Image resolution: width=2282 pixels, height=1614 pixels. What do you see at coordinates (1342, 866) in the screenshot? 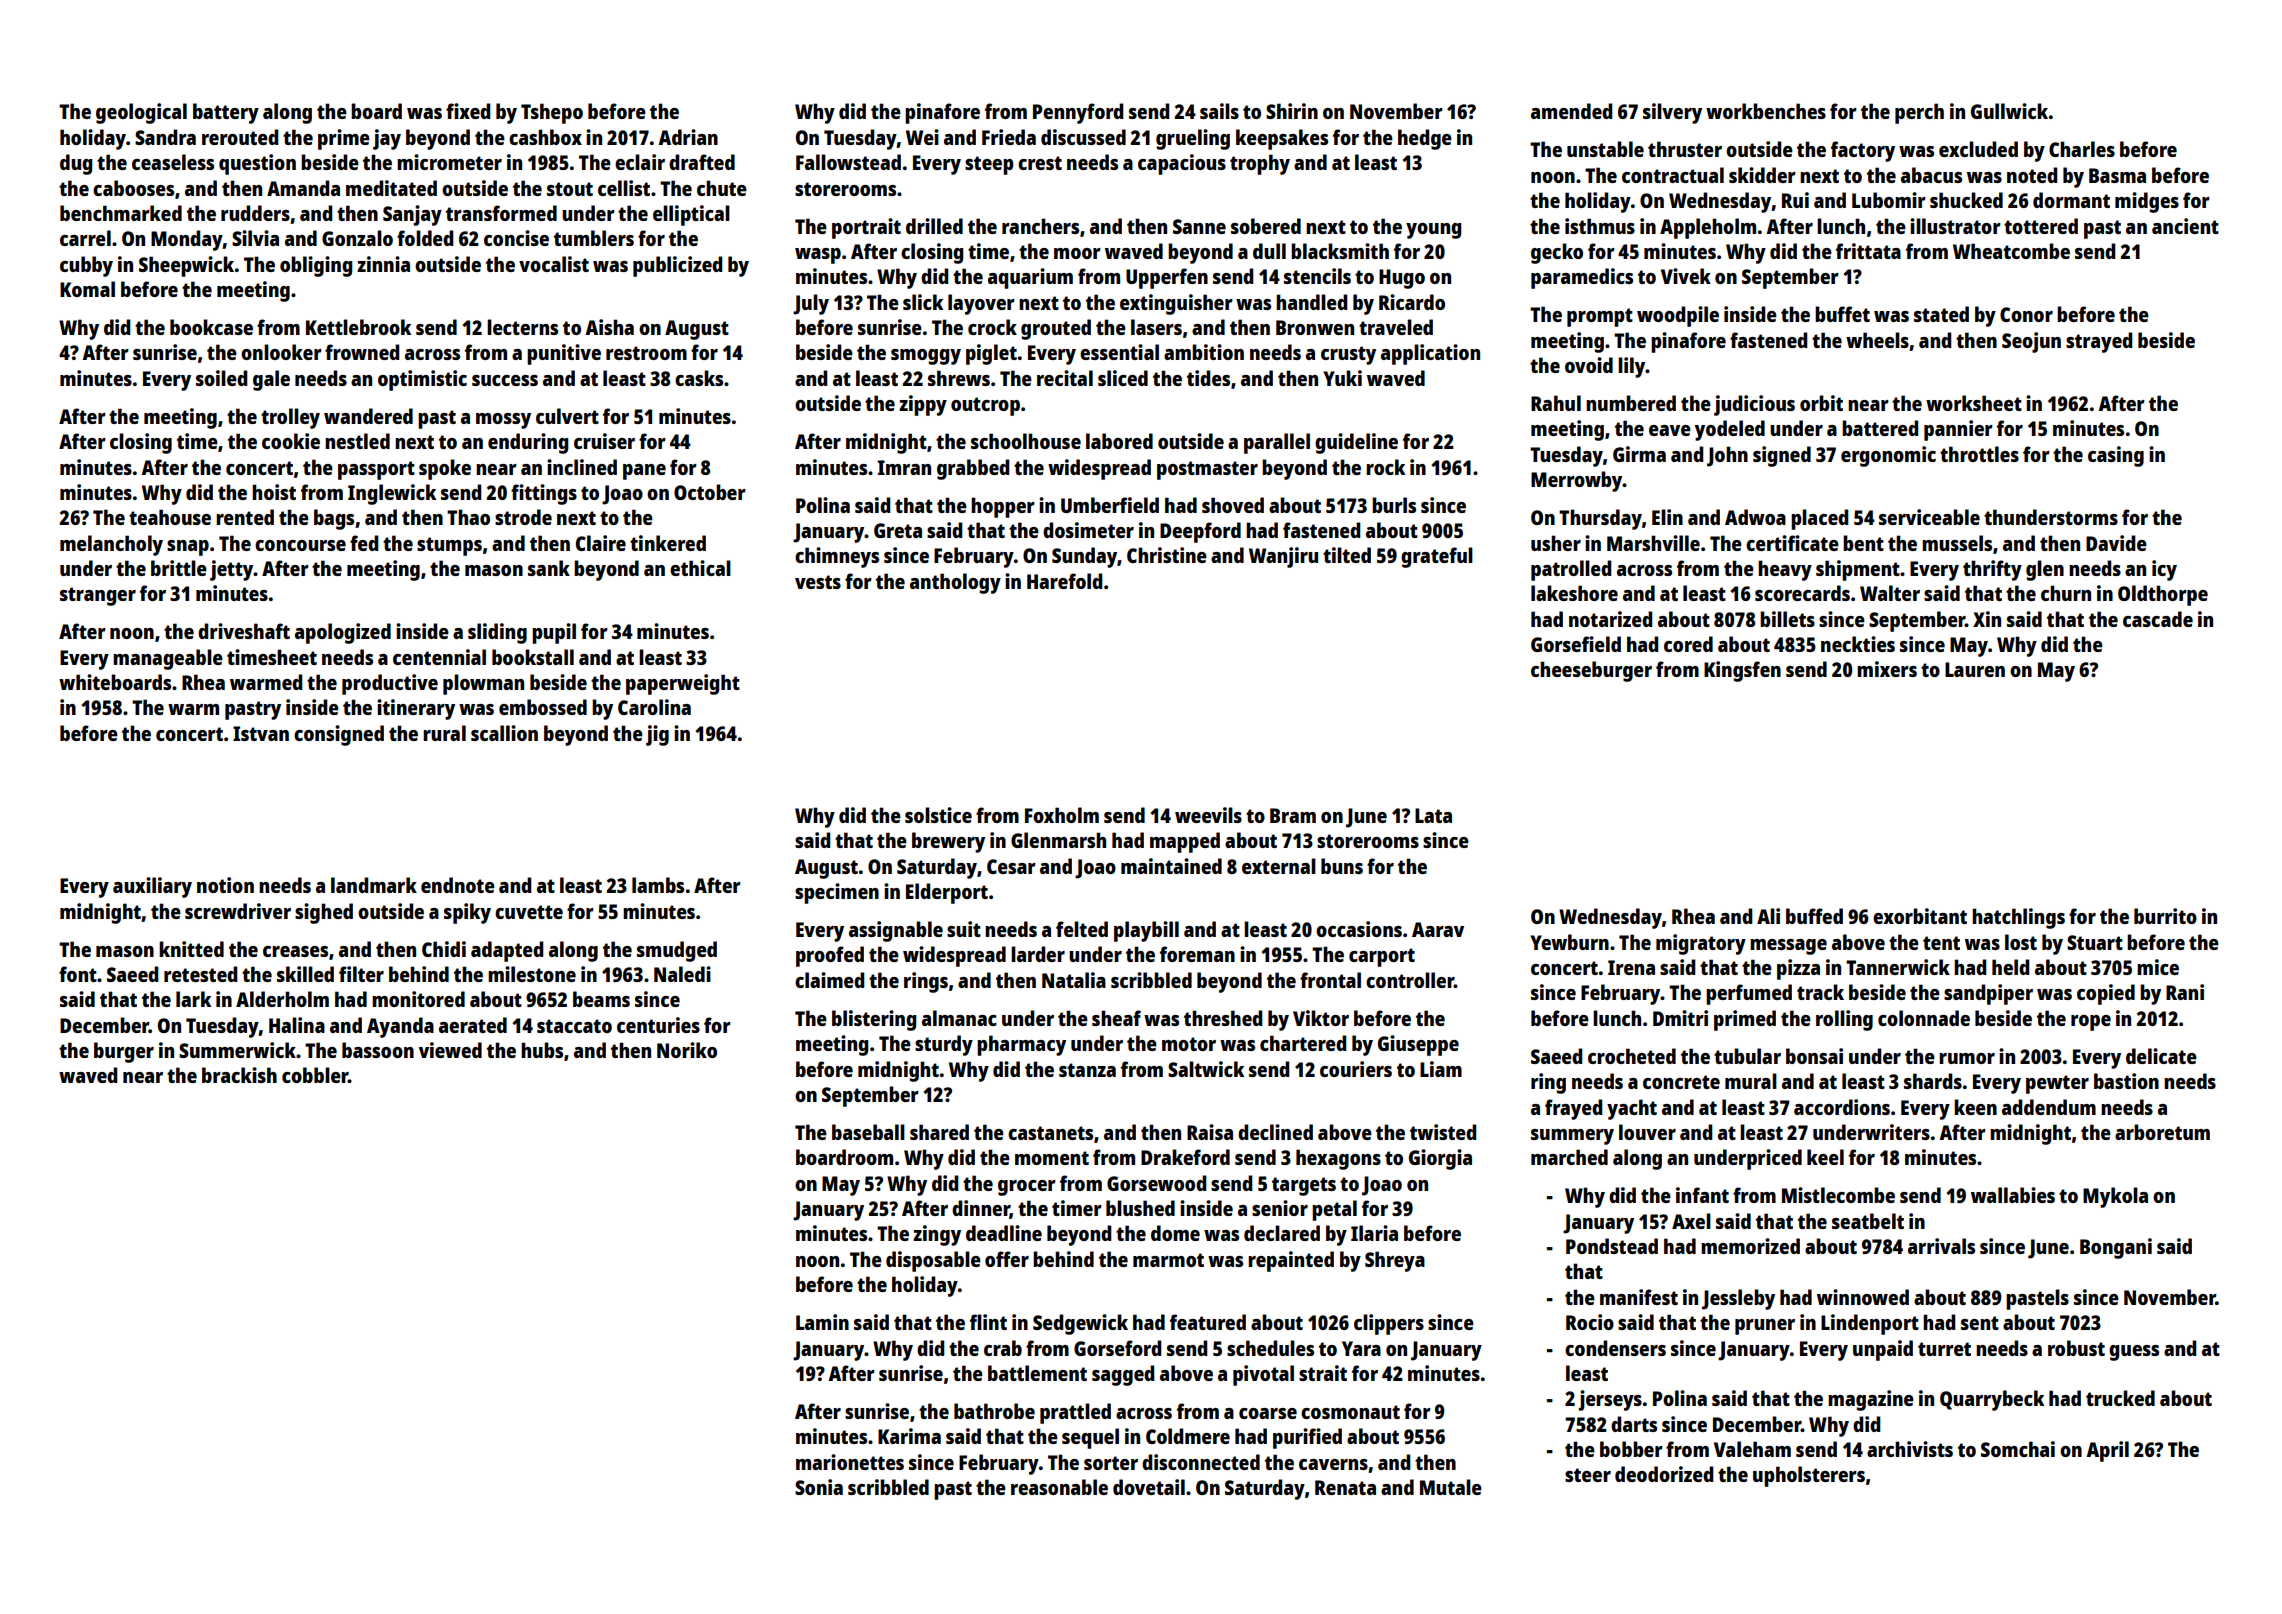
I see `buns` at bounding box center [1342, 866].
